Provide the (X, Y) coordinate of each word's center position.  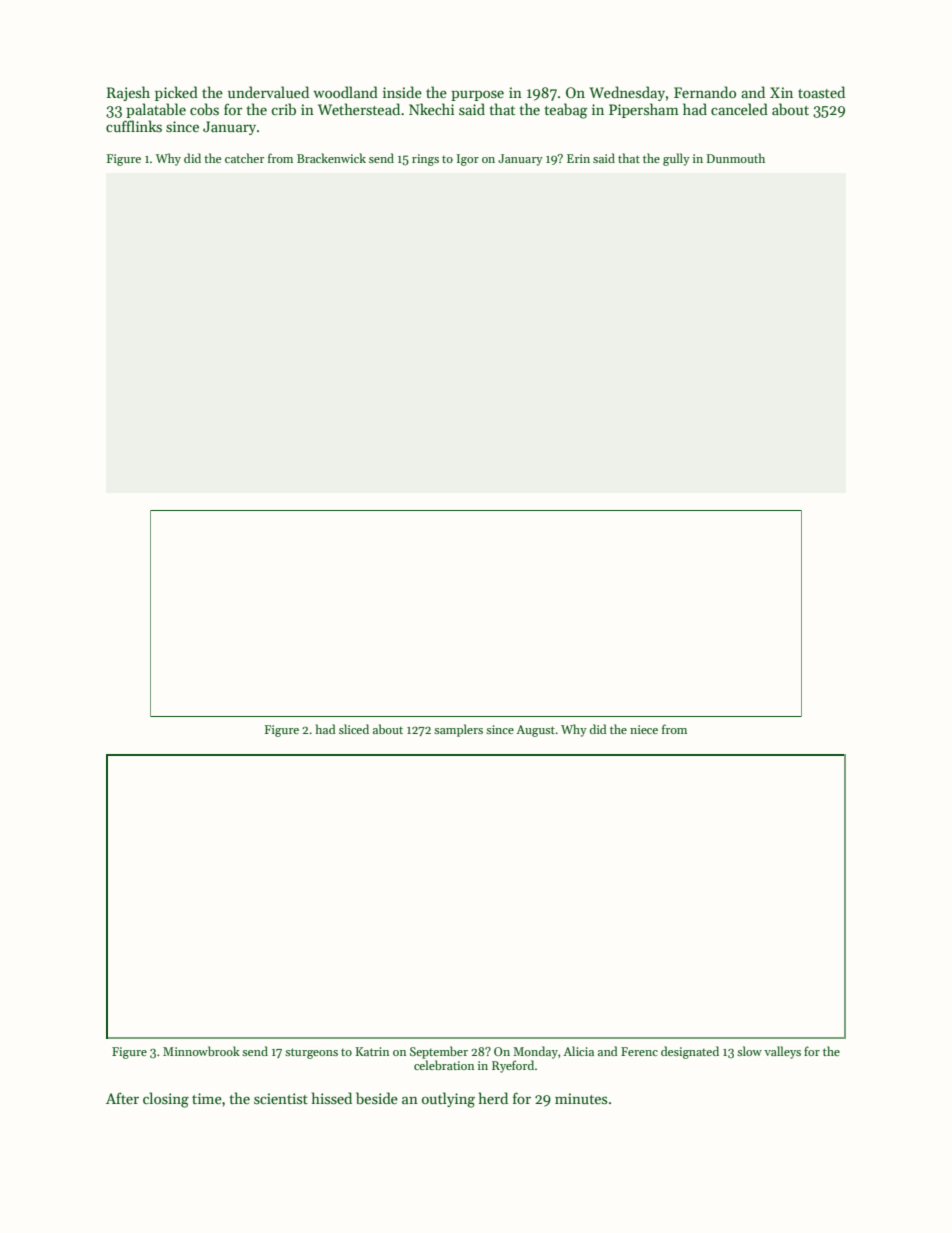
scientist (281, 1098)
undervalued (268, 92)
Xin (781, 92)
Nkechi (431, 109)
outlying (448, 1100)
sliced (354, 729)
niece (644, 729)
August (535, 731)
